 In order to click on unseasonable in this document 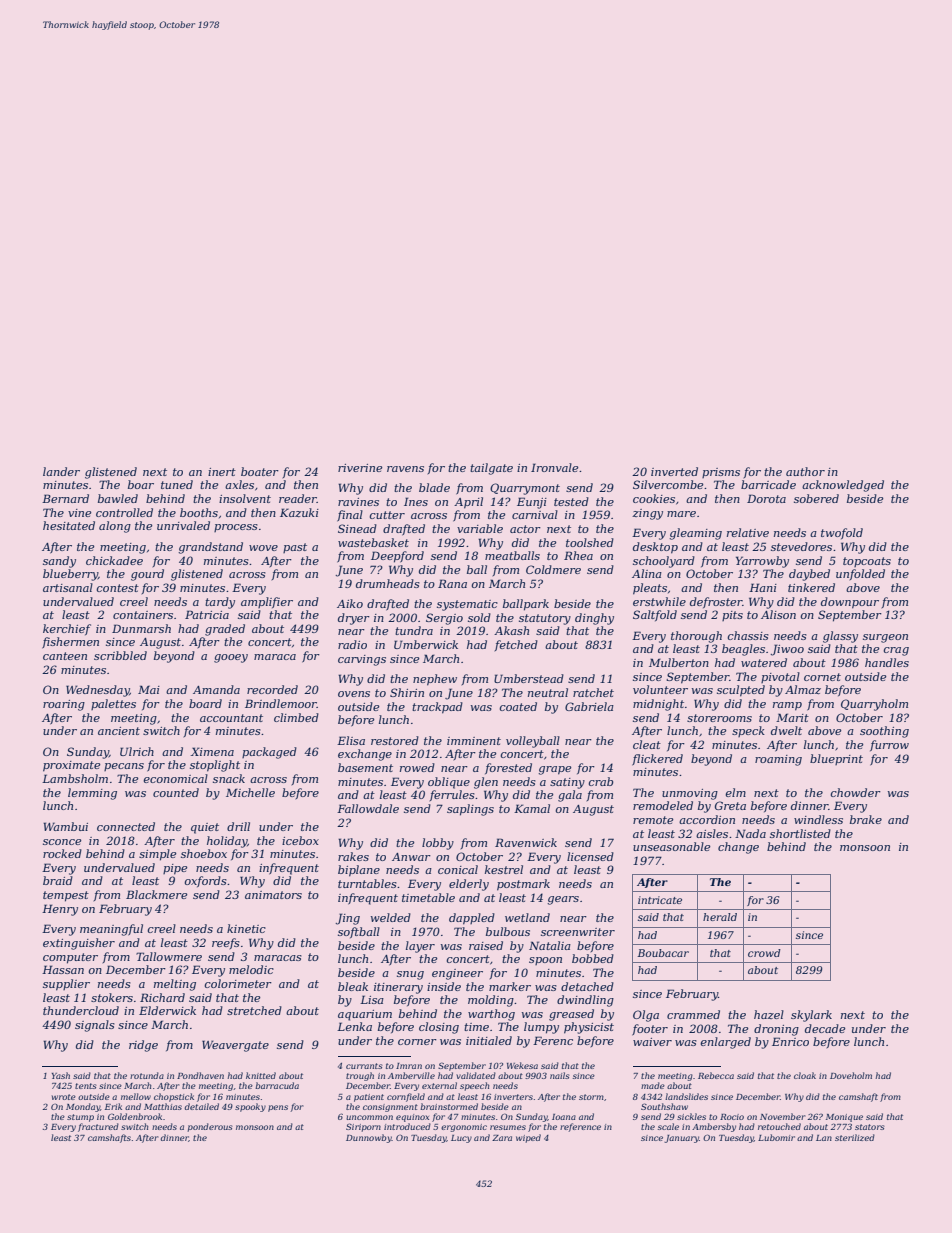, I will do `click(671, 846)`.
